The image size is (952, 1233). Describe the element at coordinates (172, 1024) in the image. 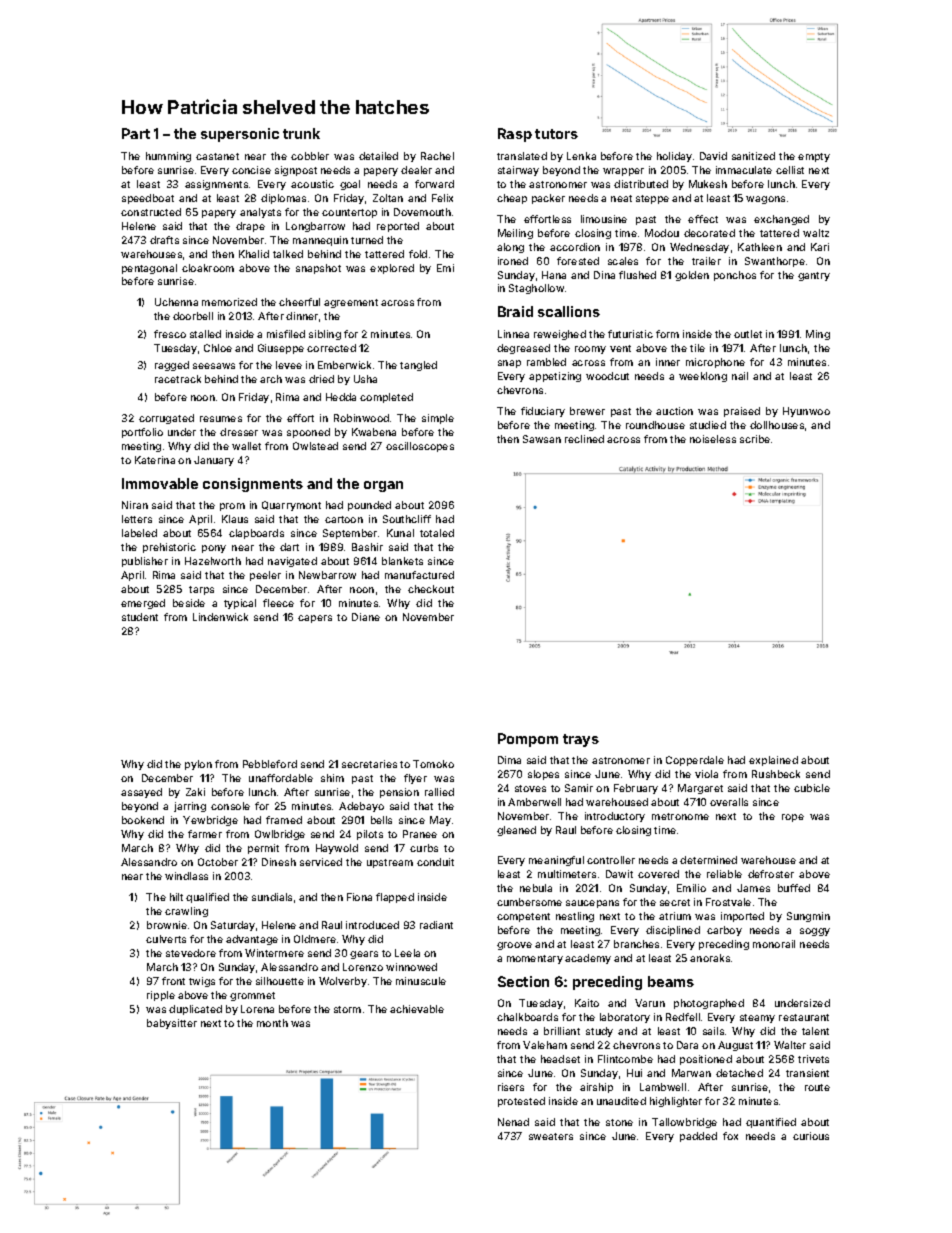

I see `babysitter` at that location.
